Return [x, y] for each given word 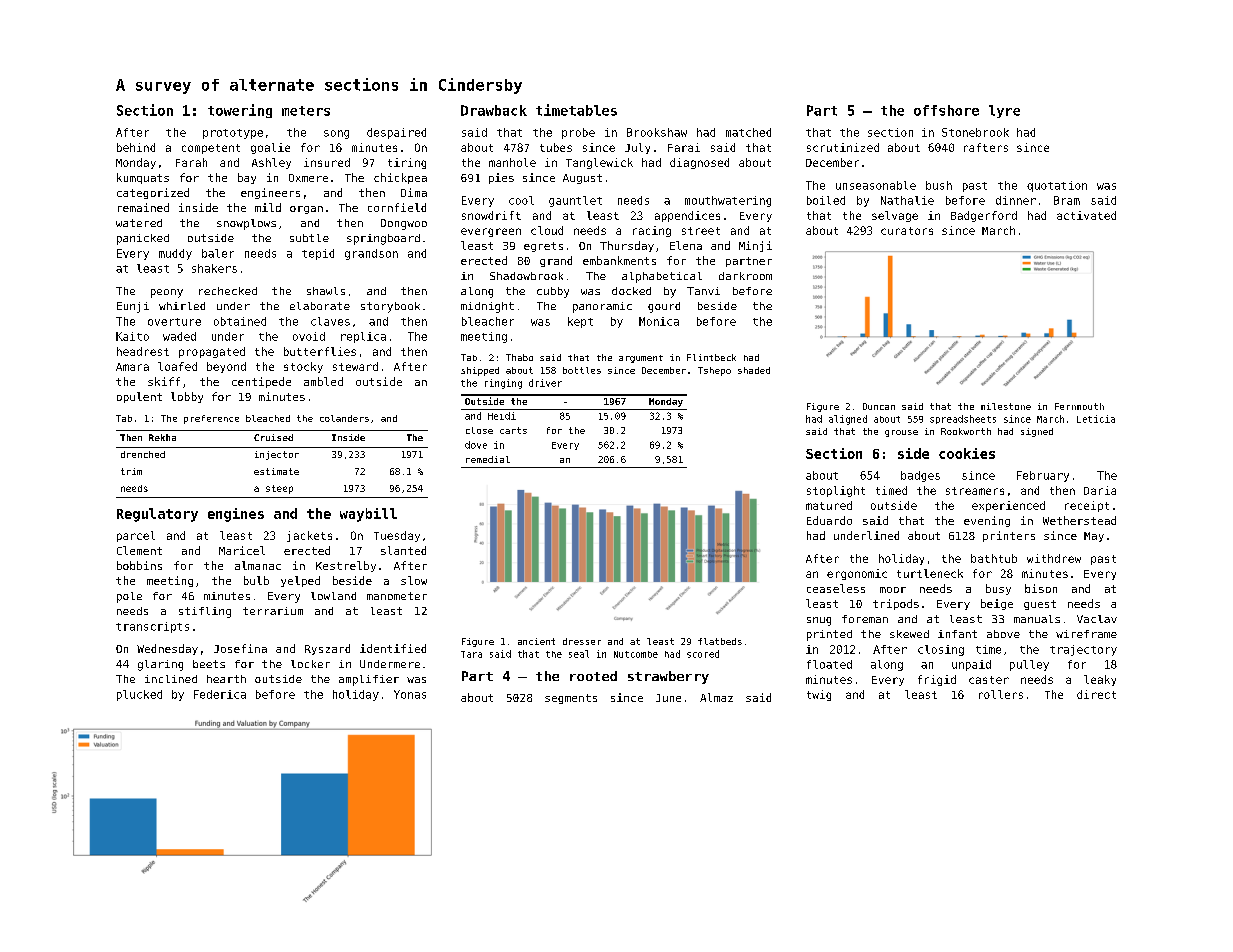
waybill [368, 515]
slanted [403, 550]
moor [893, 590]
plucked [139, 695]
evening [987, 521]
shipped [480, 371]
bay [247, 178]
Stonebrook [975, 132]
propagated [212, 352]
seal [579, 654]
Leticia [1096, 419]
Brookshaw [657, 132]
